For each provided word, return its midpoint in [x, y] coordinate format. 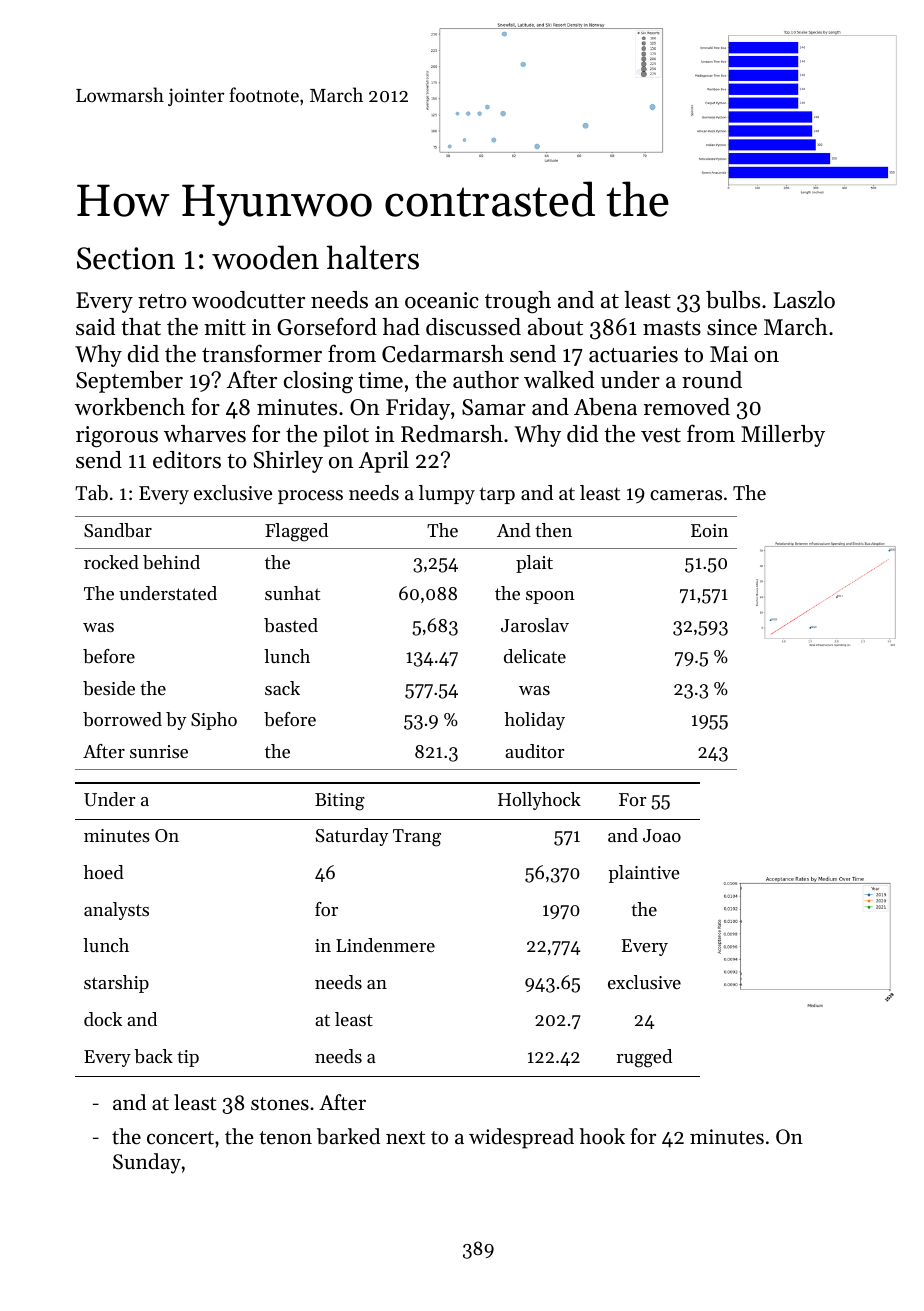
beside [109, 688]
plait [534, 564]
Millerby [783, 436]
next [405, 1138]
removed [687, 407]
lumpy [447, 495]
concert [180, 1138]
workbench [130, 407]
